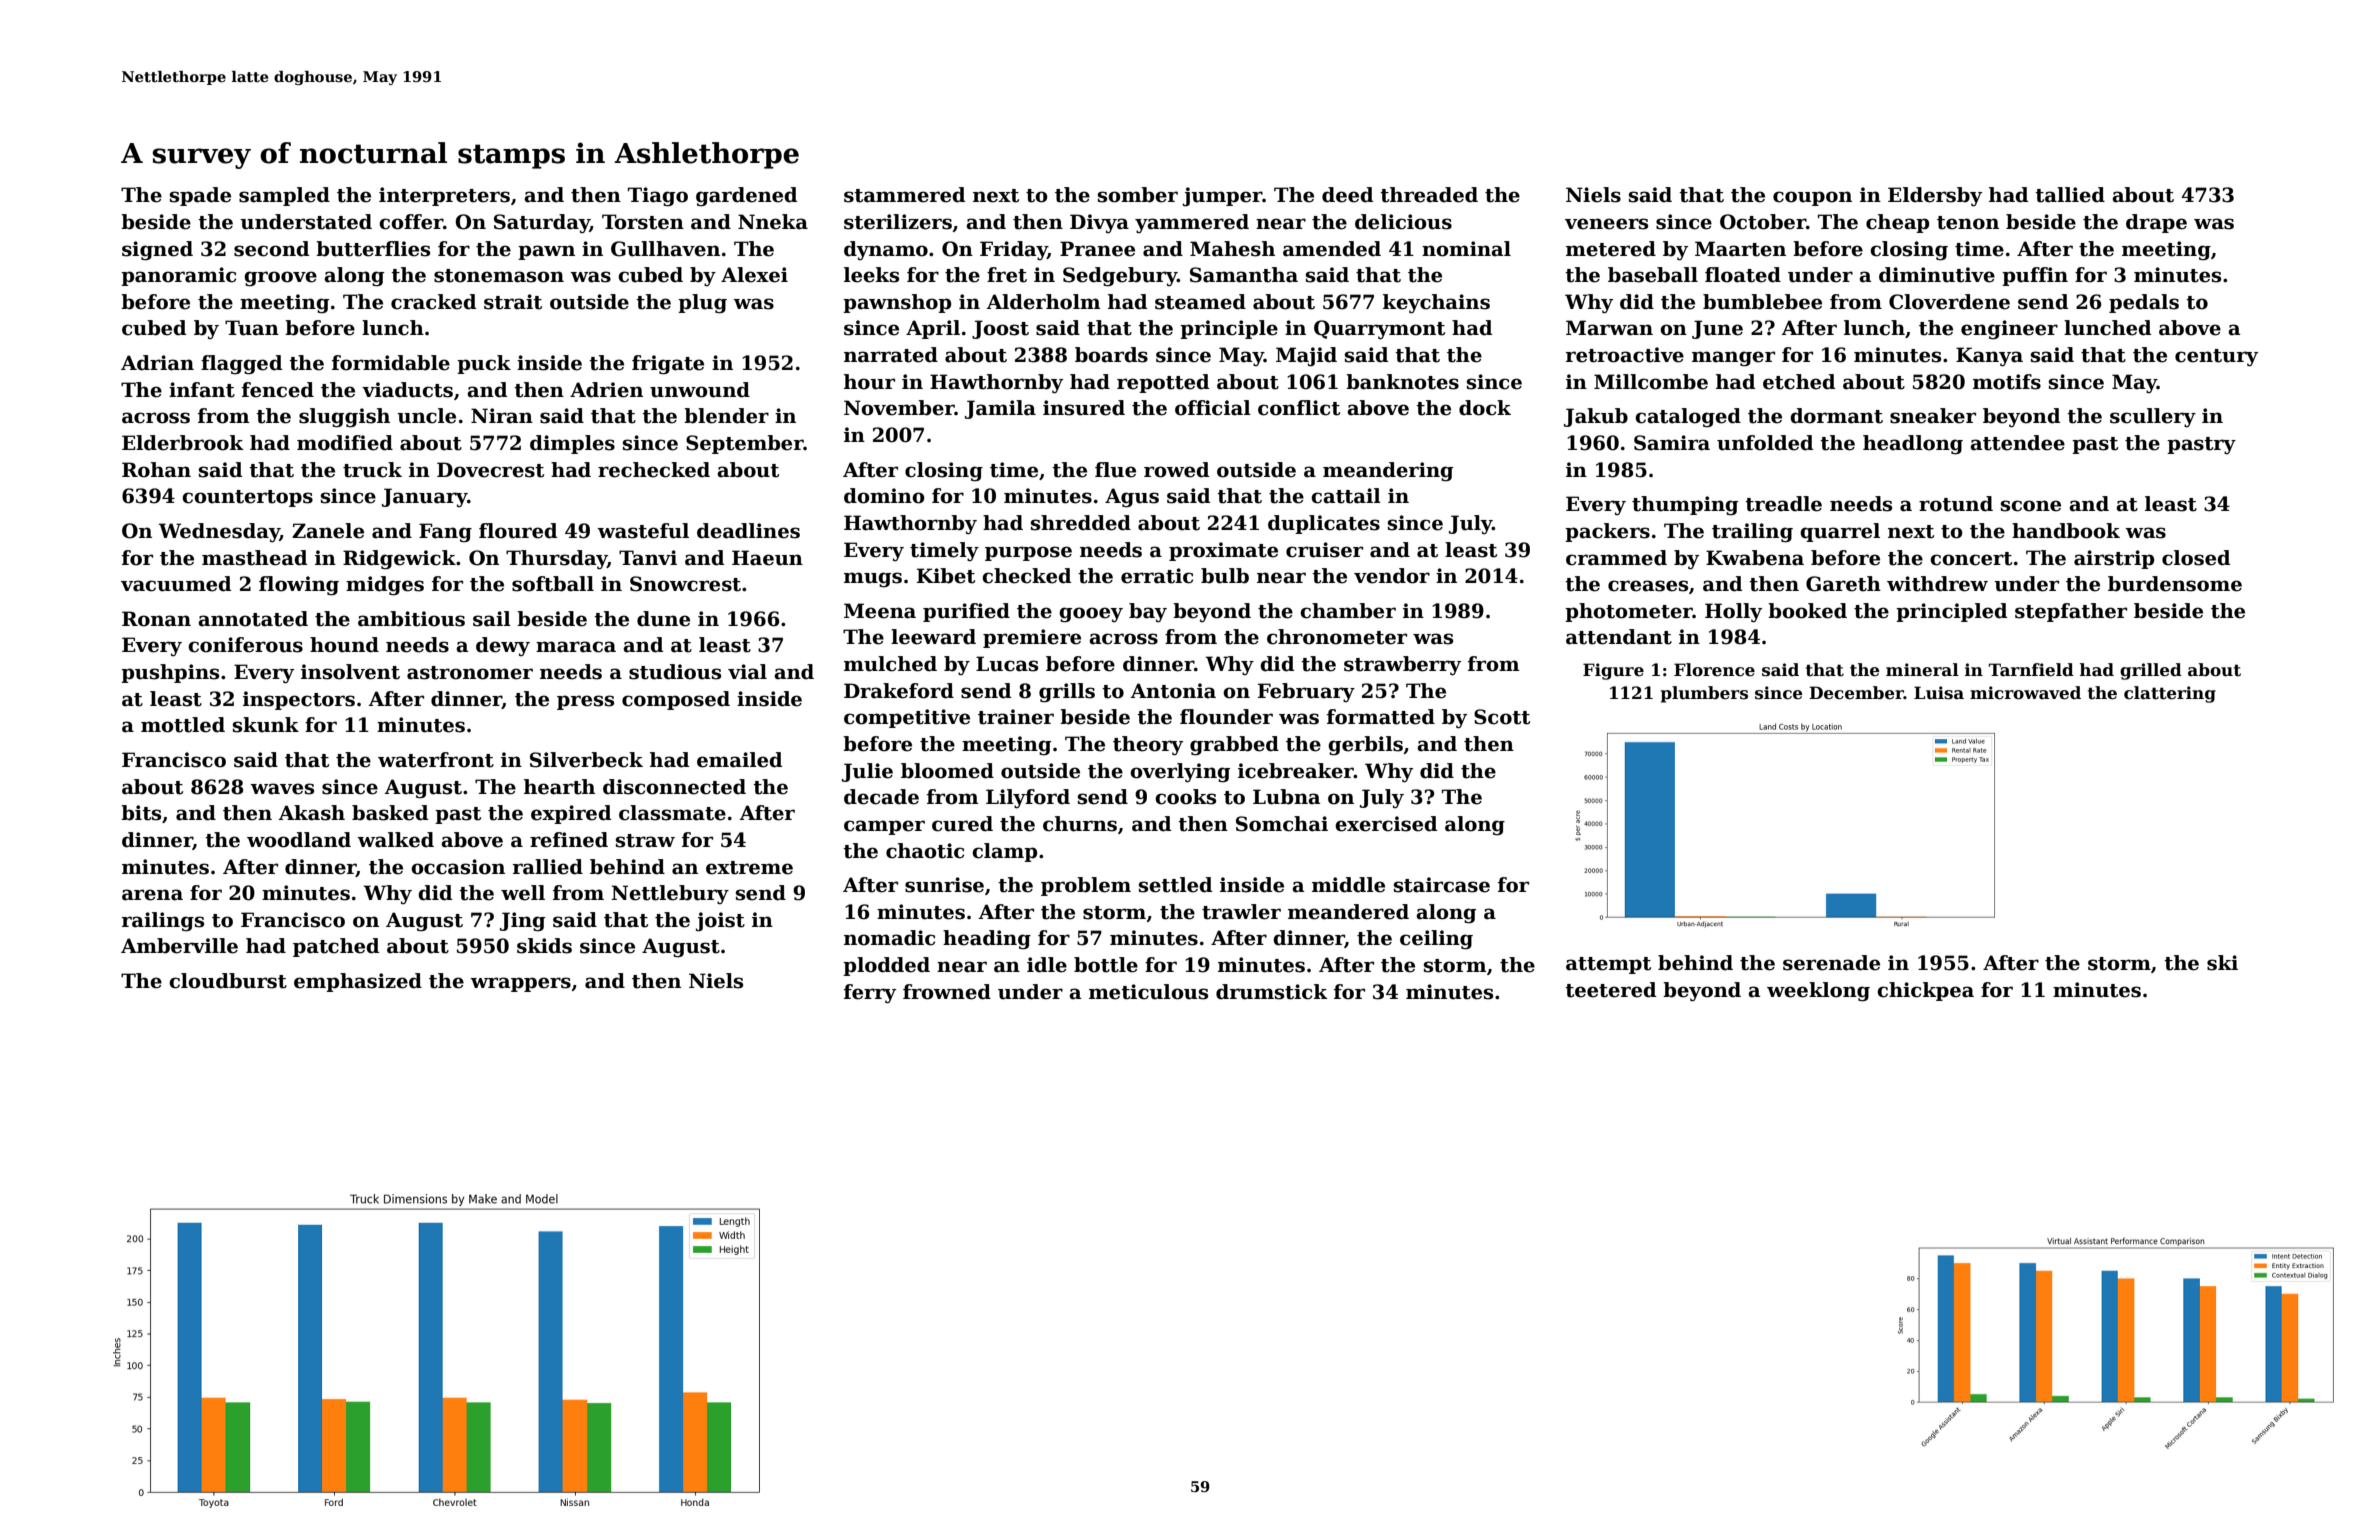 This document has width=2380, height=1540. Describe the element at coordinates (1956, 504) in the document. I see `rotund` at that location.
